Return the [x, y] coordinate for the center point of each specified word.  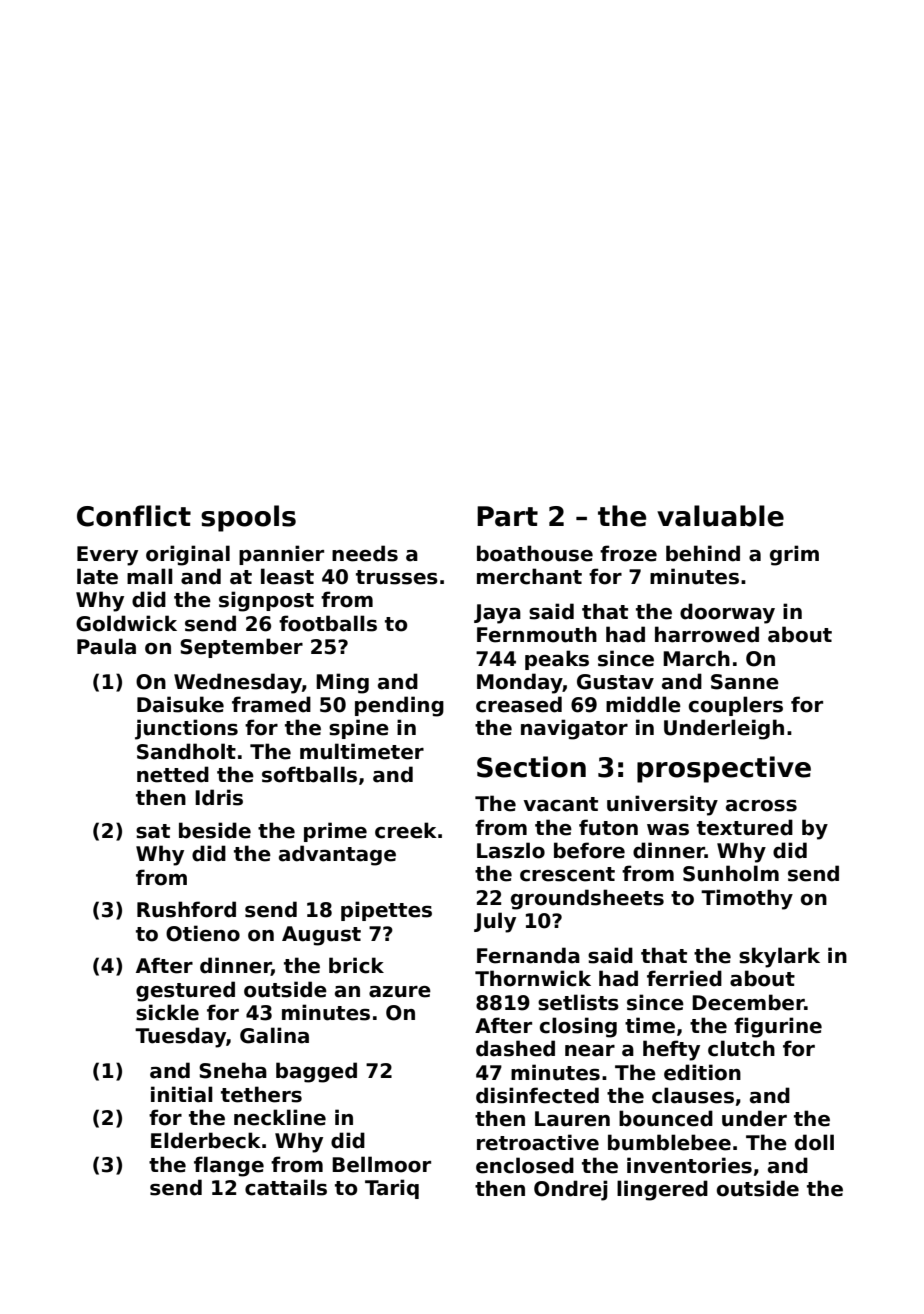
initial [182, 1094]
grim [794, 555]
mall [150, 576]
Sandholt [186, 751]
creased [519, 704]
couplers [736, 706]
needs [365, 553]
